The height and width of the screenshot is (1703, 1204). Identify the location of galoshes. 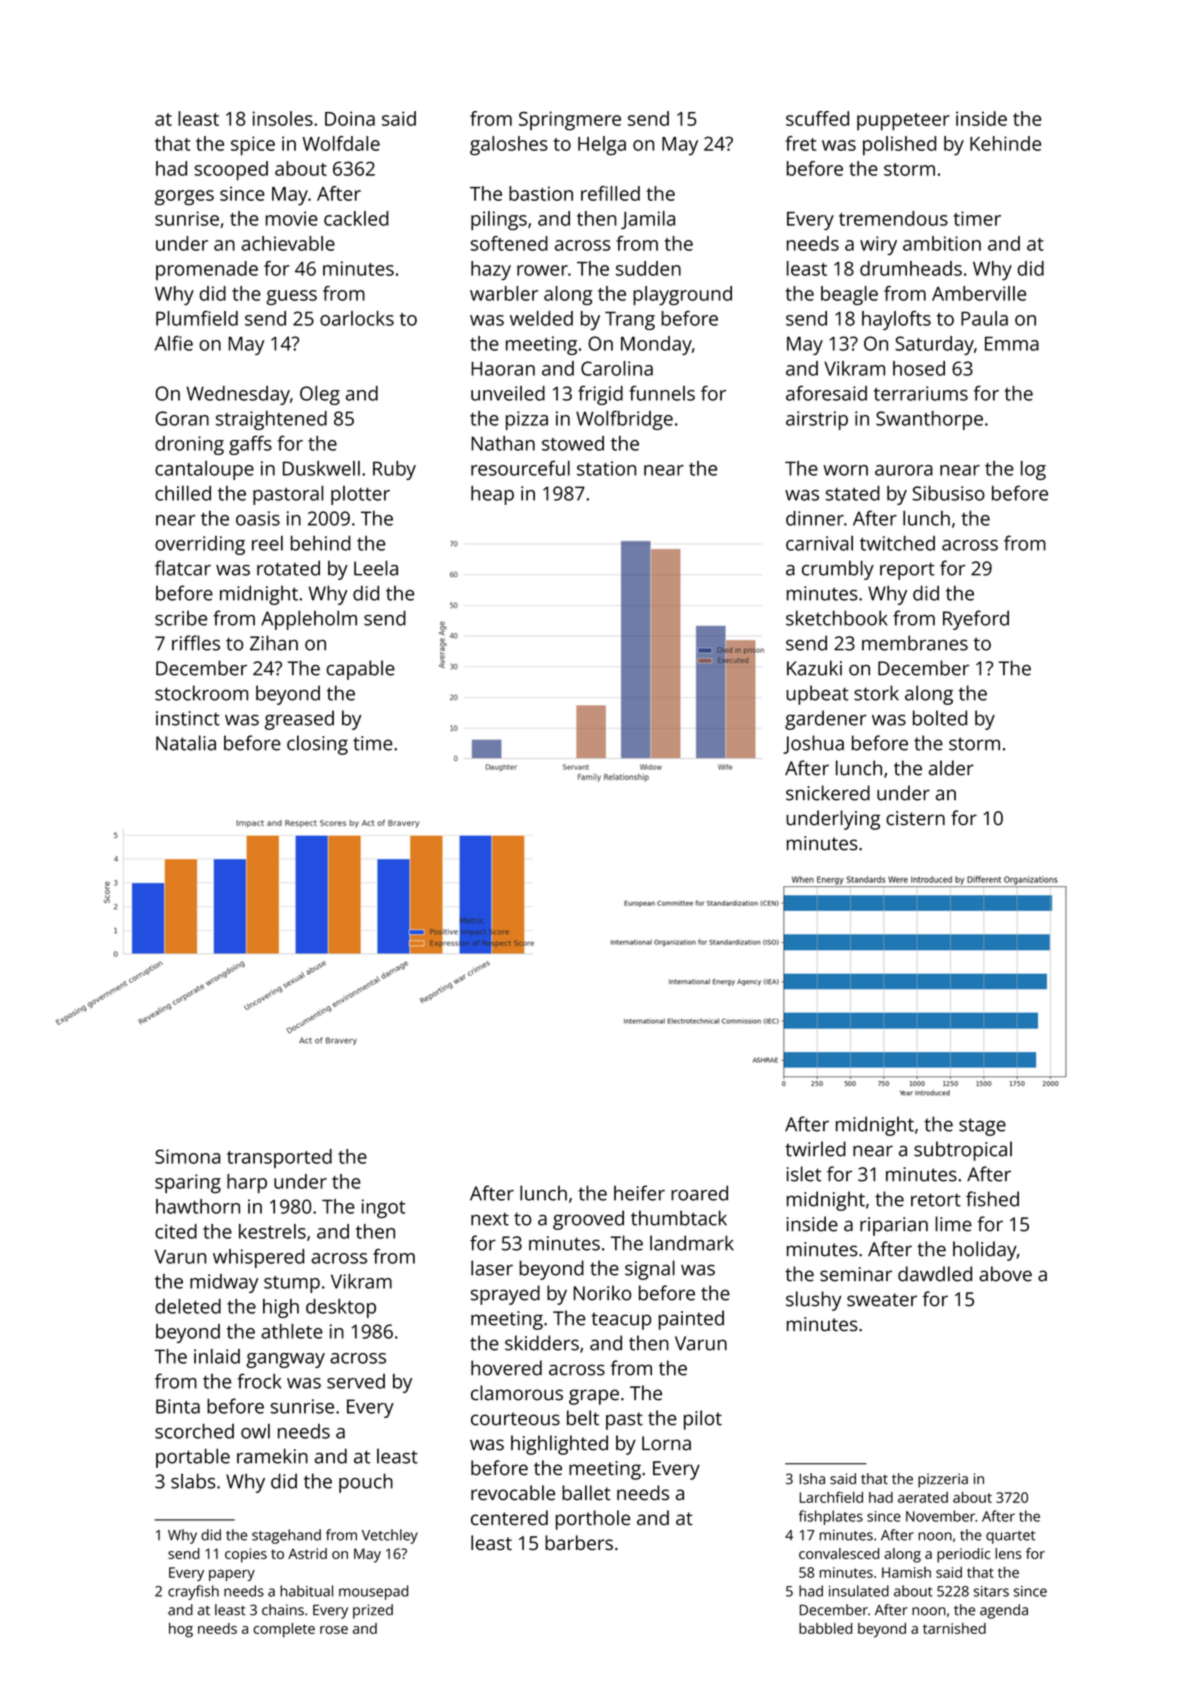
(509, 146).
